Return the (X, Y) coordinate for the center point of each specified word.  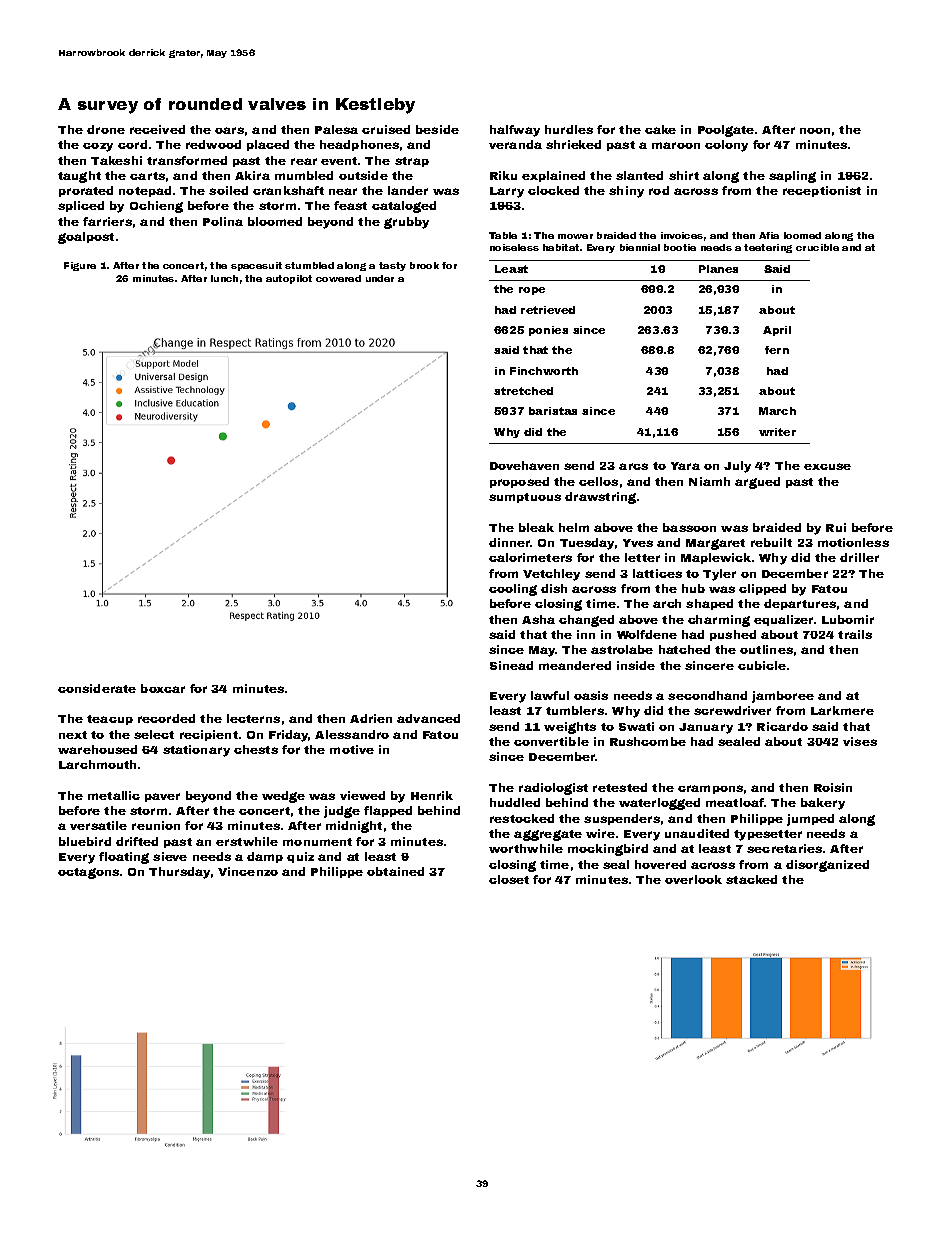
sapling (792, 177)
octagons (88, 873)
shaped (709, 604)
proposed (519, 482)
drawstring (600, 498)
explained (553, 176)
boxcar (163, 688)
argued (757, 483)
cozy (98, 147)
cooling (513, 590)
